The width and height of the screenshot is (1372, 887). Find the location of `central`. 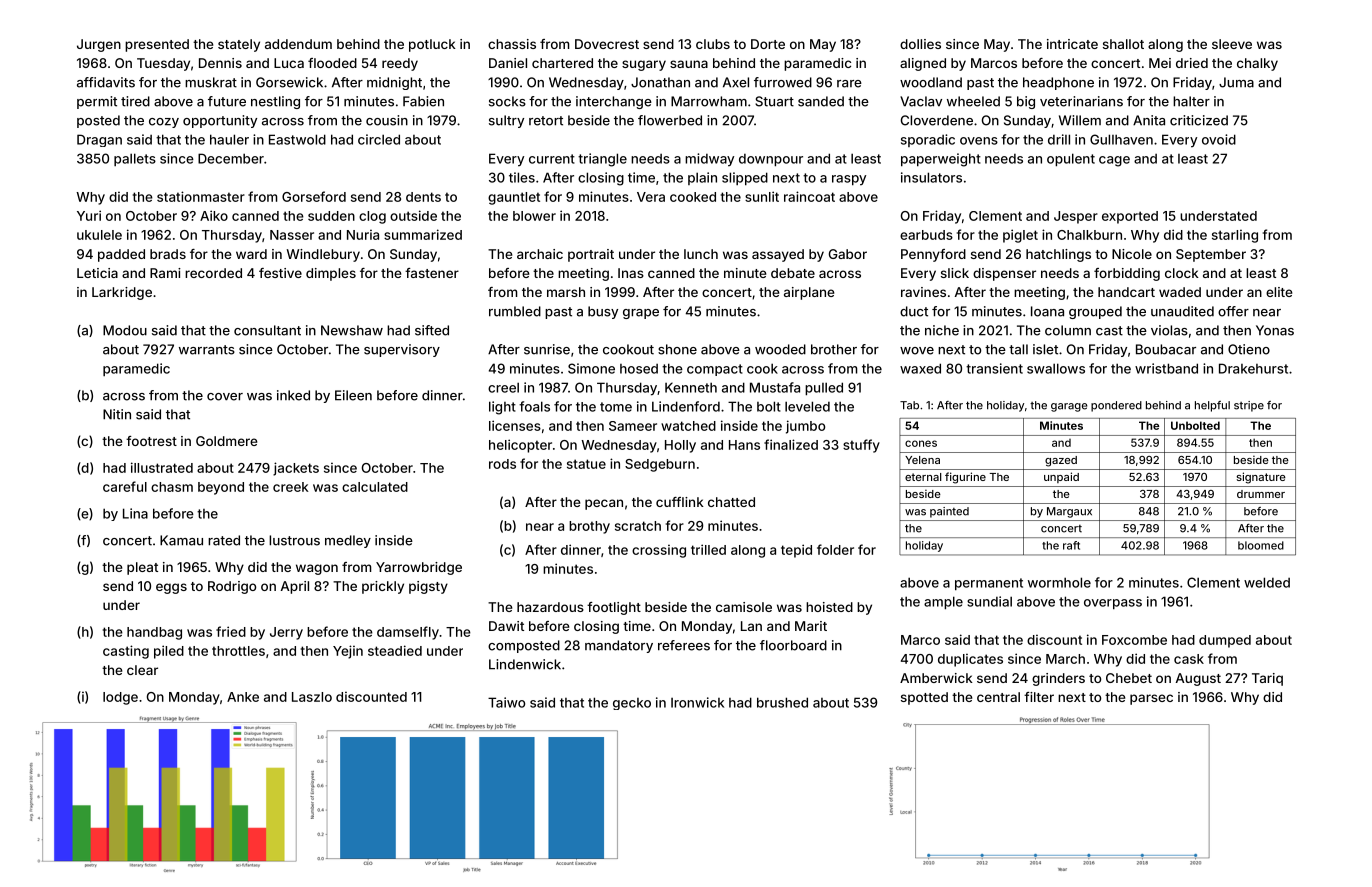

central is located at coordinates (998, 697).
